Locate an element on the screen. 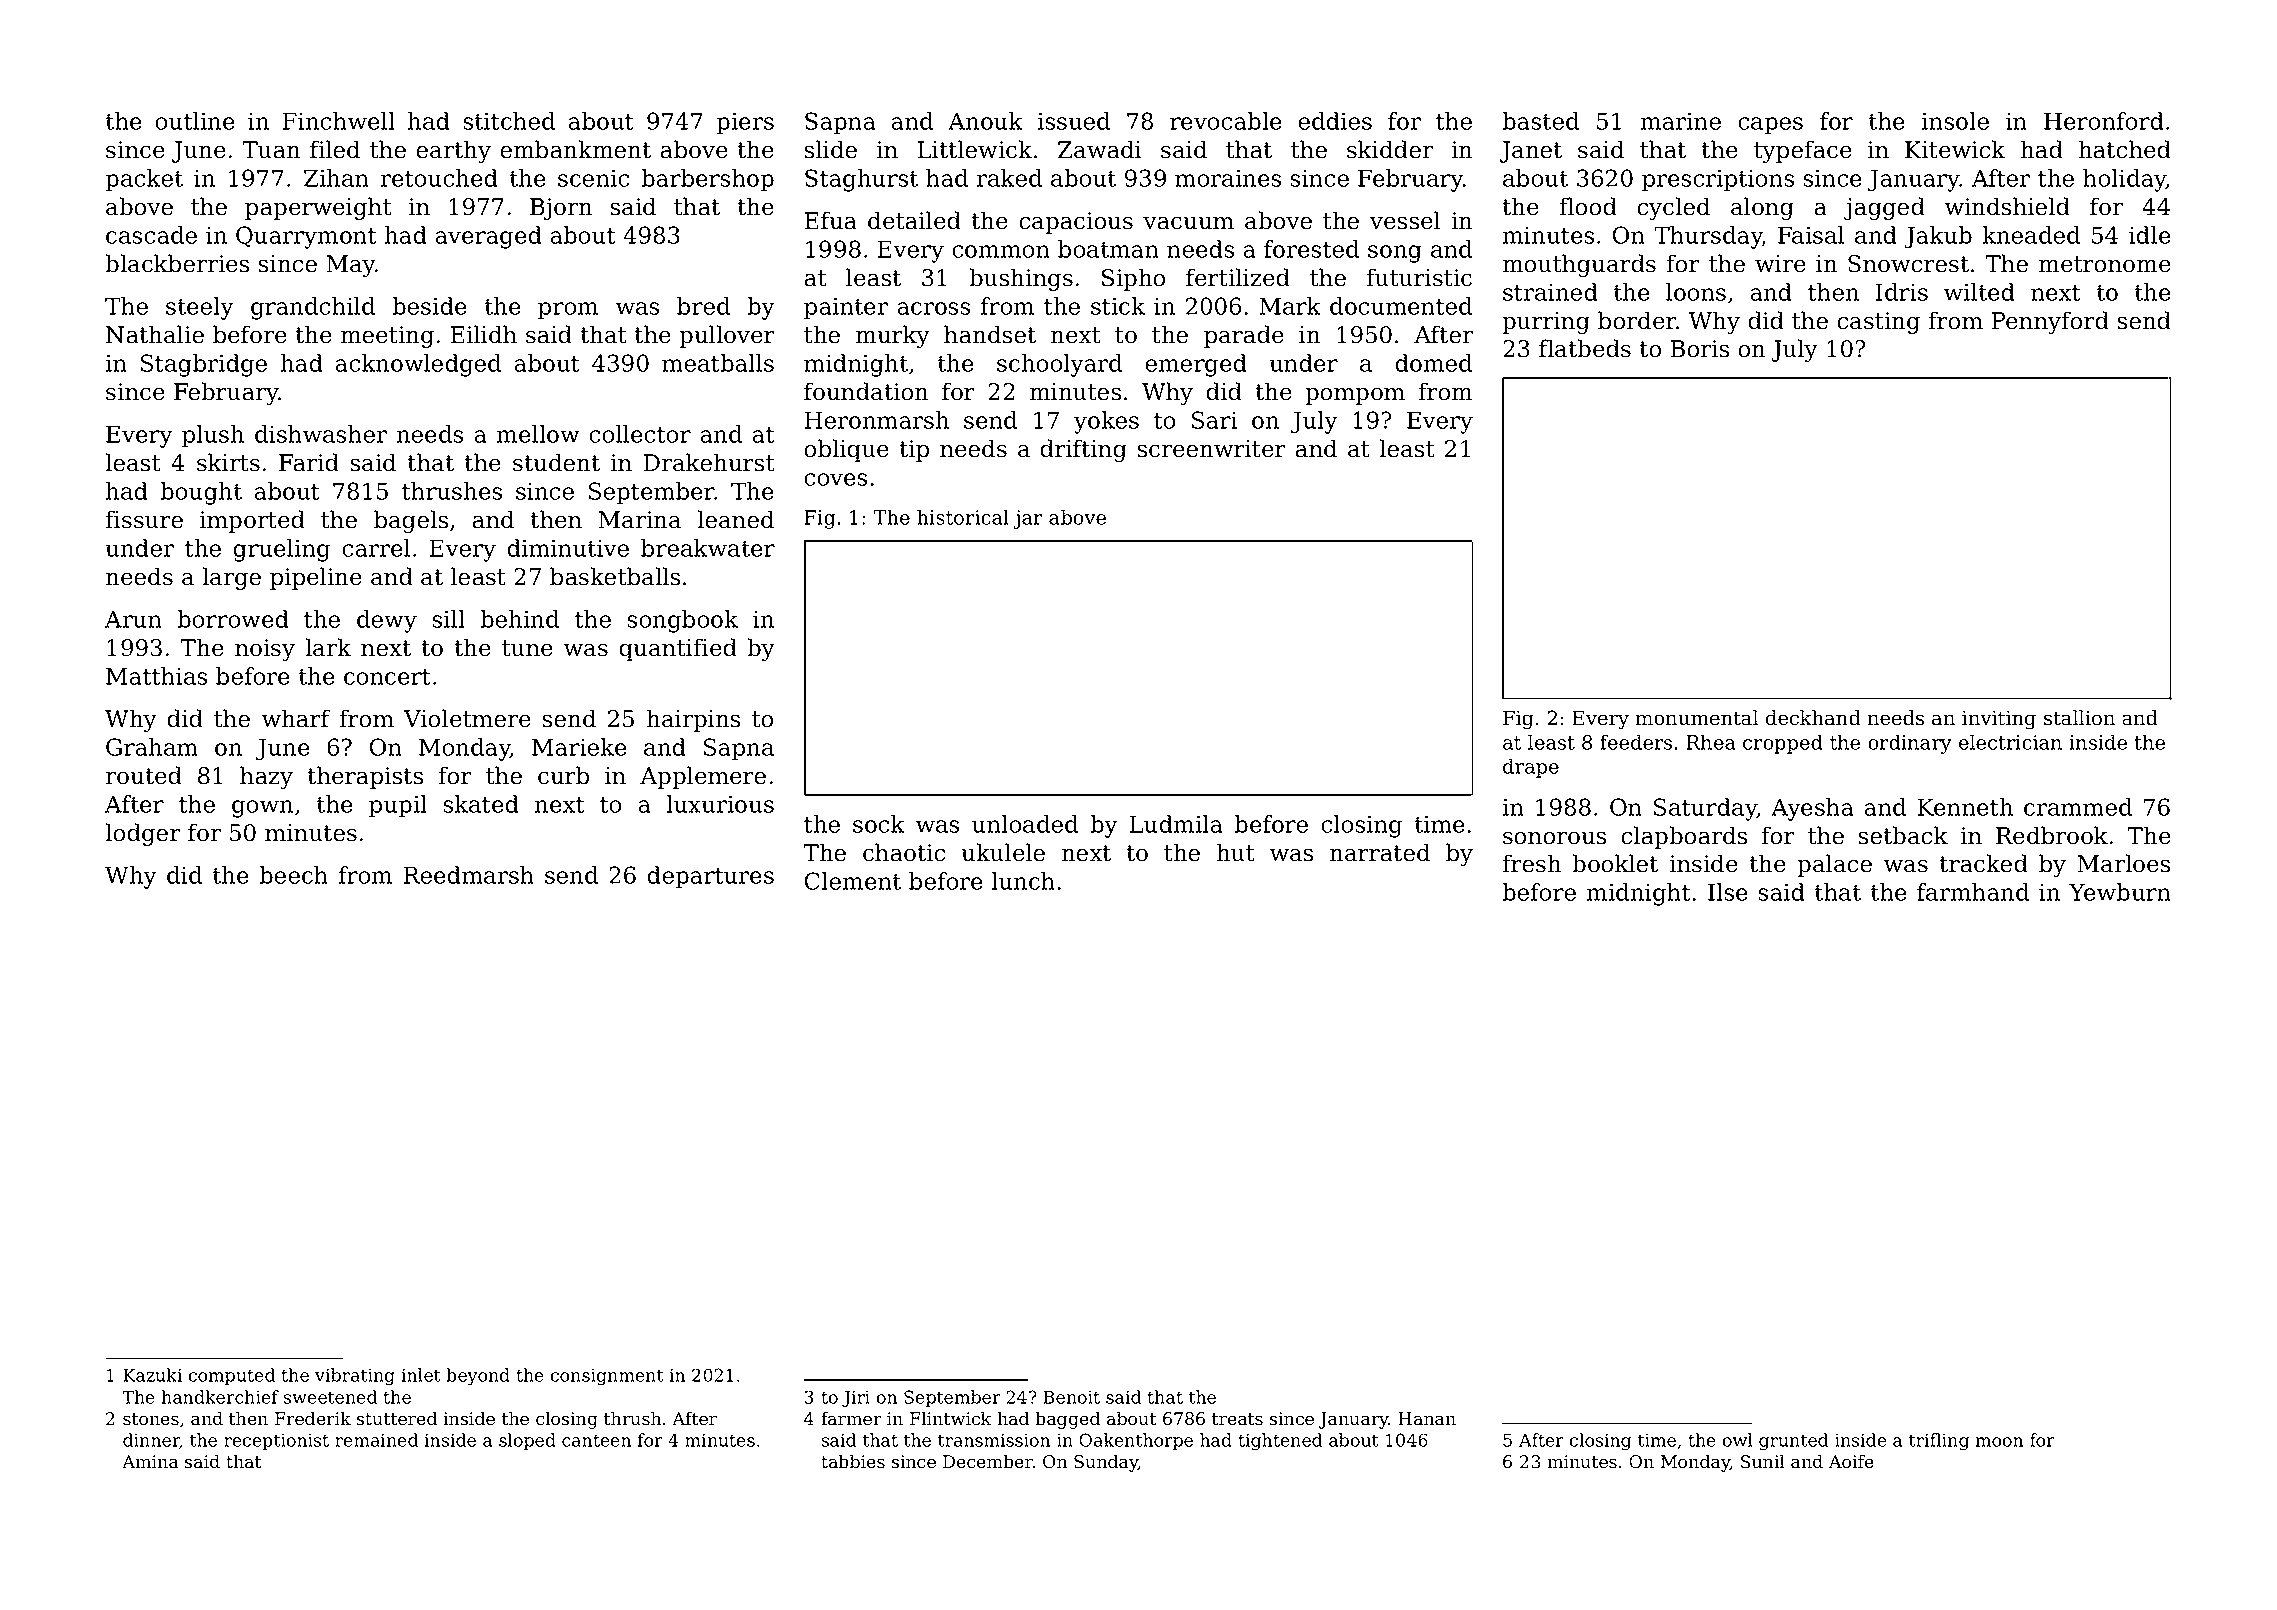 Image resolution: width=2277 pixels, height=1610 pixels. fissure is located at coordinates (144, 519).
